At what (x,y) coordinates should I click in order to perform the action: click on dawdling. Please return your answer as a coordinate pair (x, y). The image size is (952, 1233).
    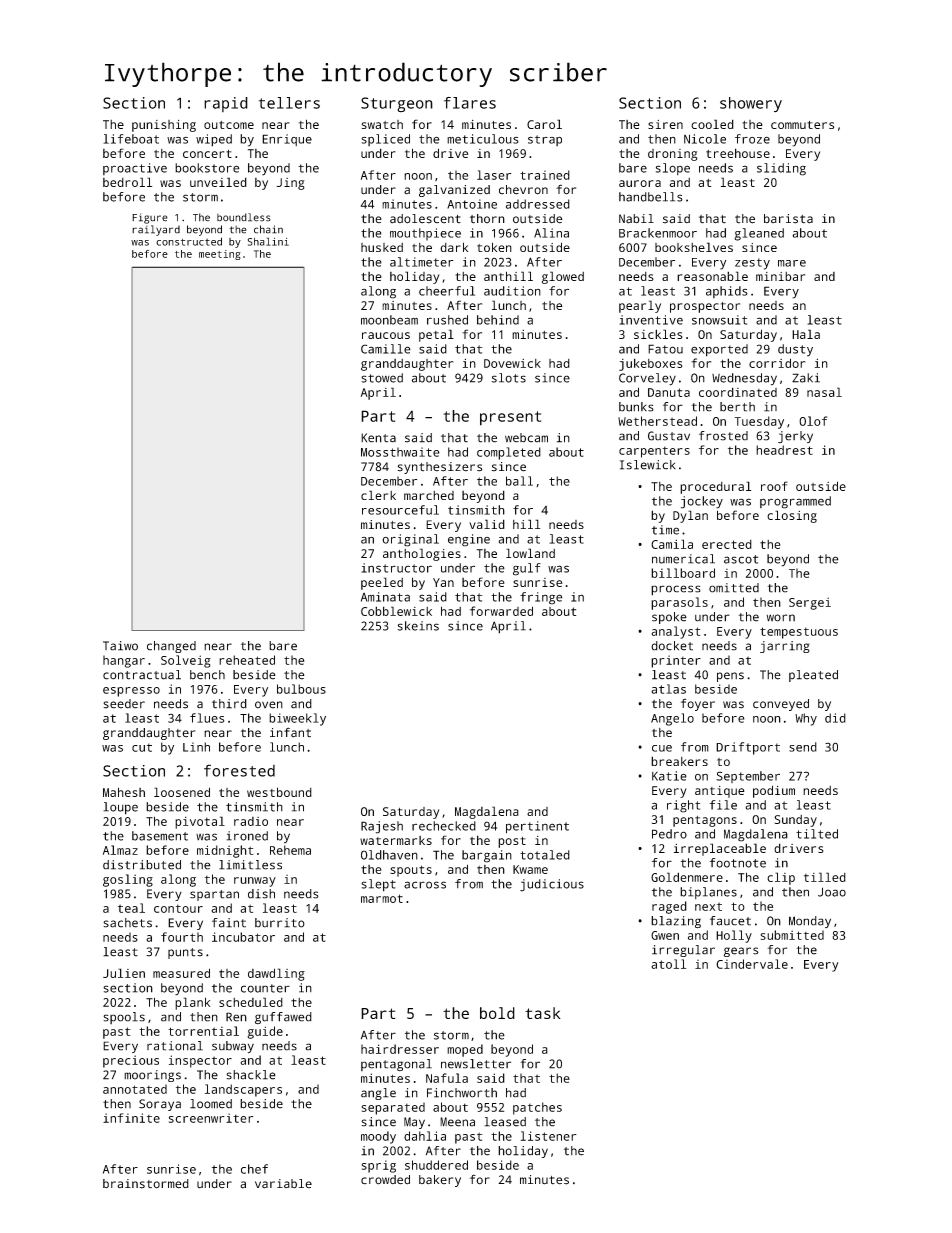
    Looking at the image, I should click on (276, 974).
